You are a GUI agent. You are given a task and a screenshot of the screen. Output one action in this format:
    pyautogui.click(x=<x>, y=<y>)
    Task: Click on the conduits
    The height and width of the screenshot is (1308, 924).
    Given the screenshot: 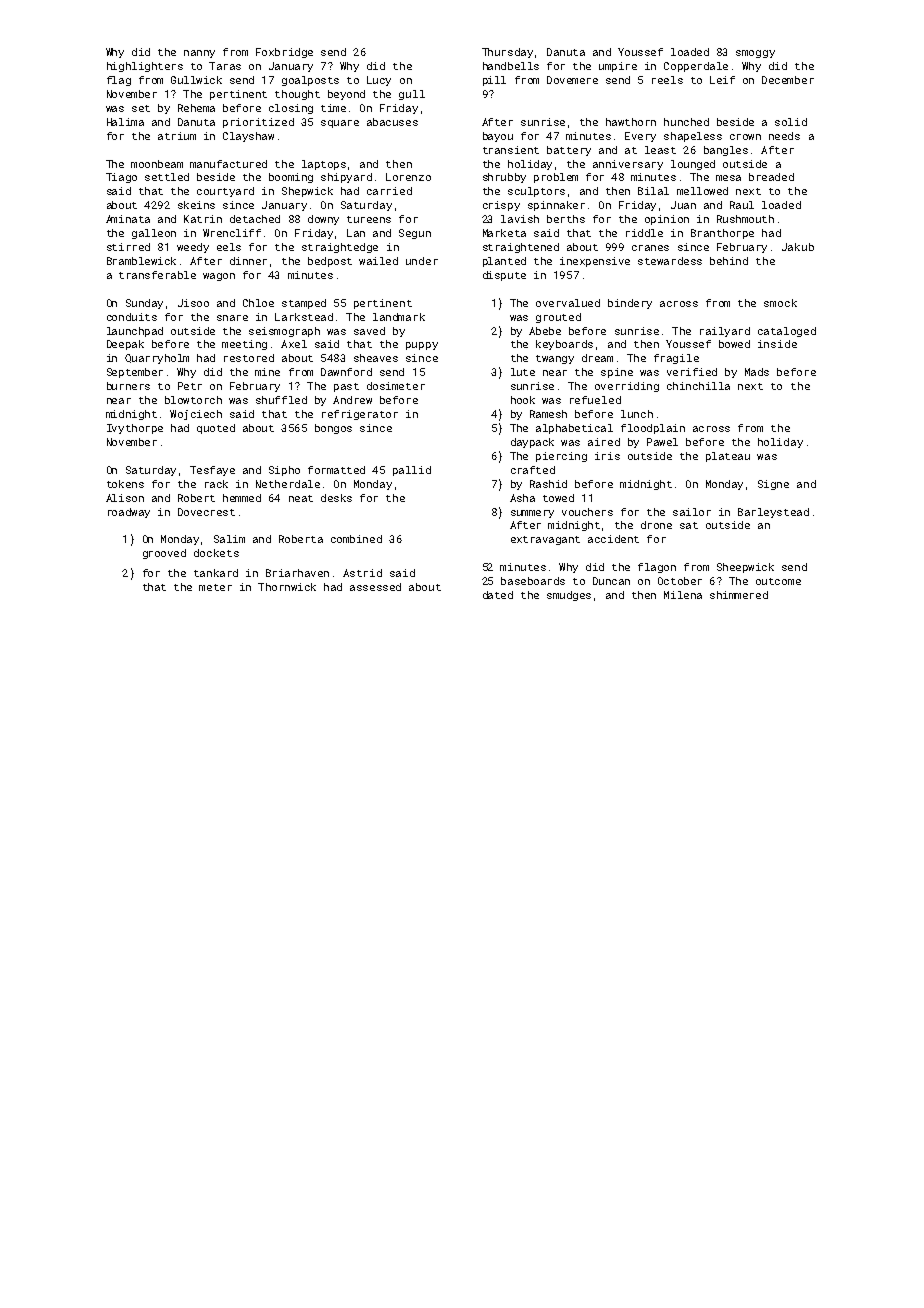 What is the action you would take?
    pyautogui.click(x=132, y=317)
